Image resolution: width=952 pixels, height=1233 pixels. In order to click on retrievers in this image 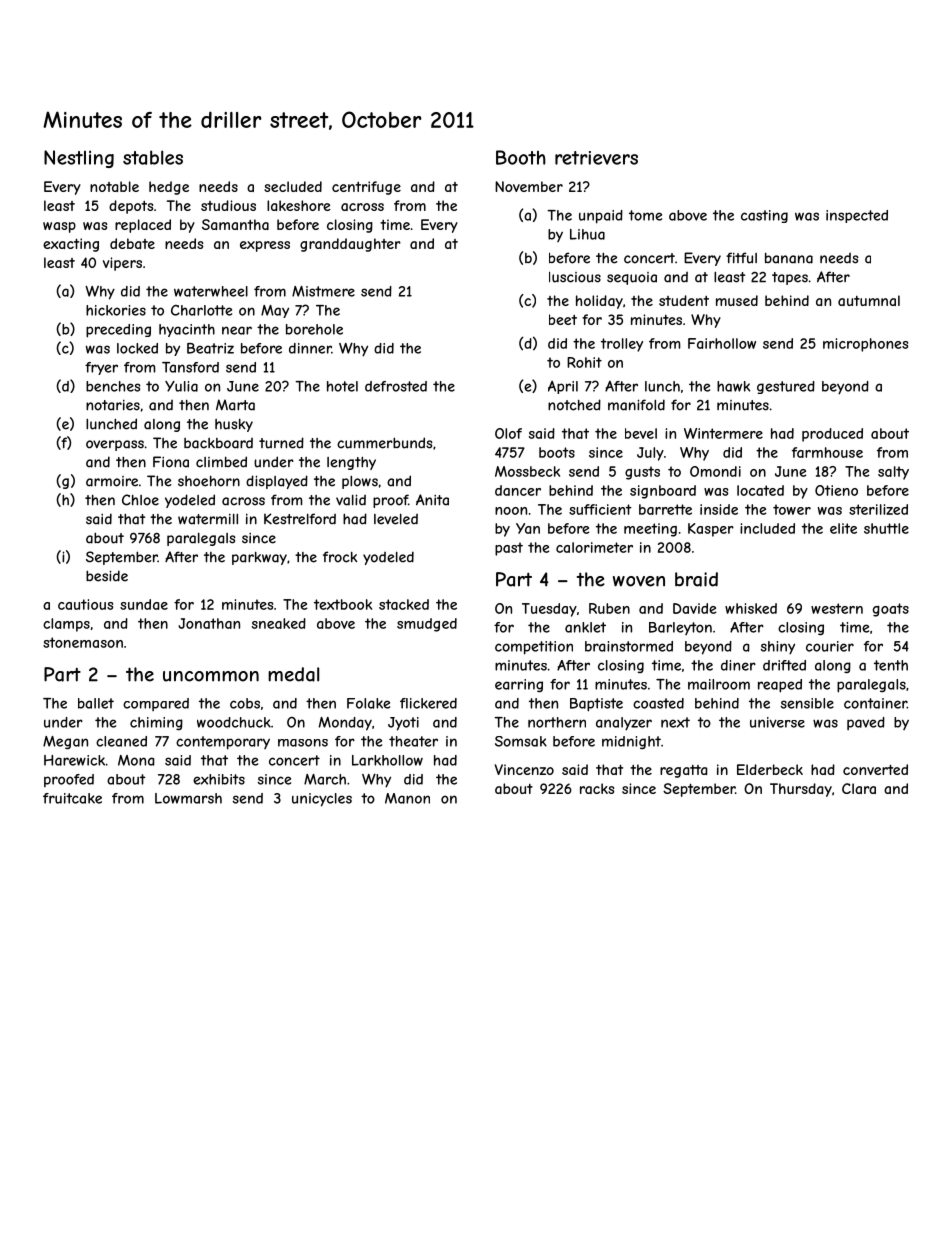, I will do `click(596, 158)`.
